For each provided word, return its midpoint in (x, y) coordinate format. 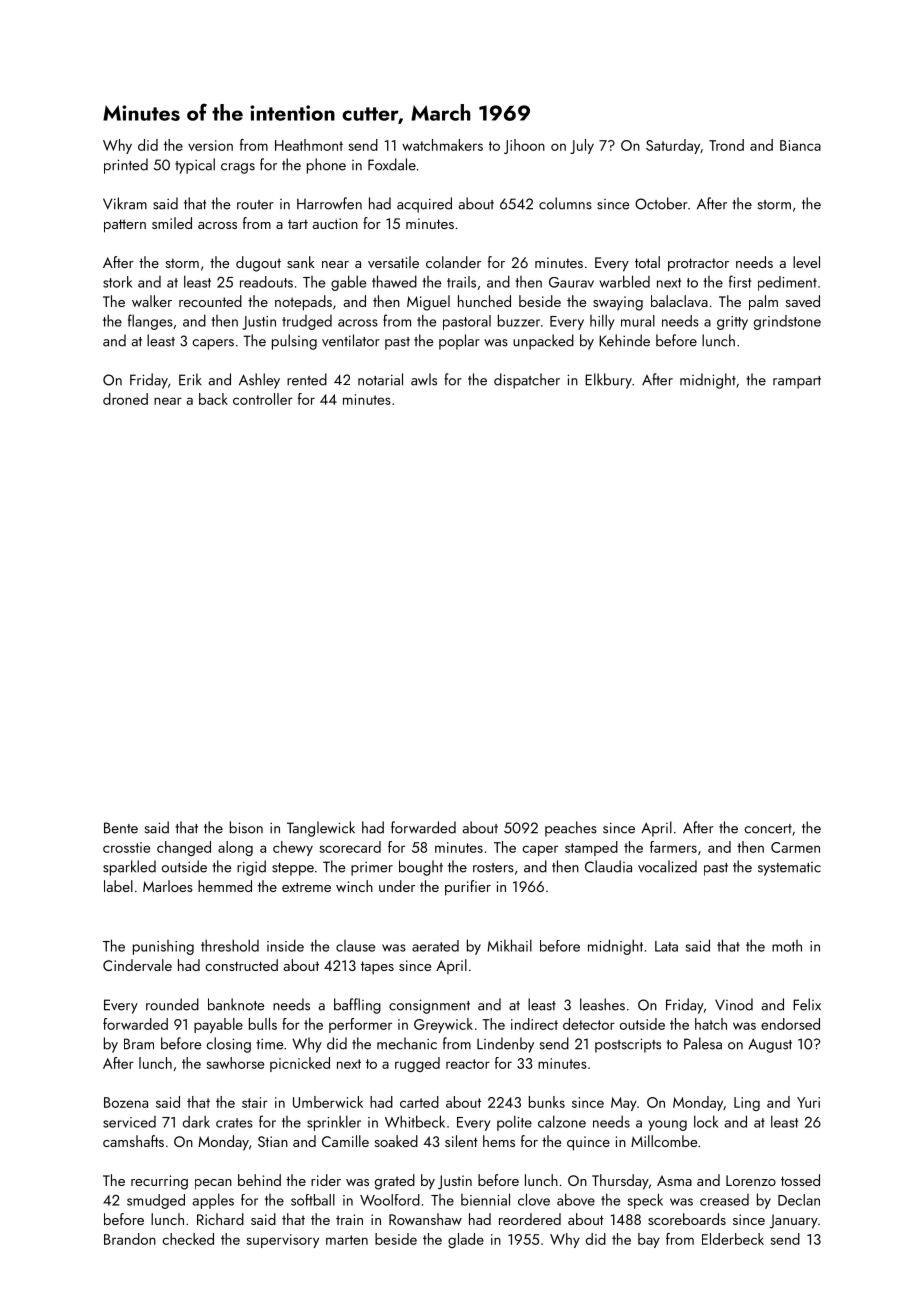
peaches (571, 829)
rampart (797, 382)
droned (125, 399)
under (397, 886)
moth (787, 946)
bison (246, 827)
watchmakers (442, 145)
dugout (258, 264)
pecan (213, 1184)
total (647, 262)
